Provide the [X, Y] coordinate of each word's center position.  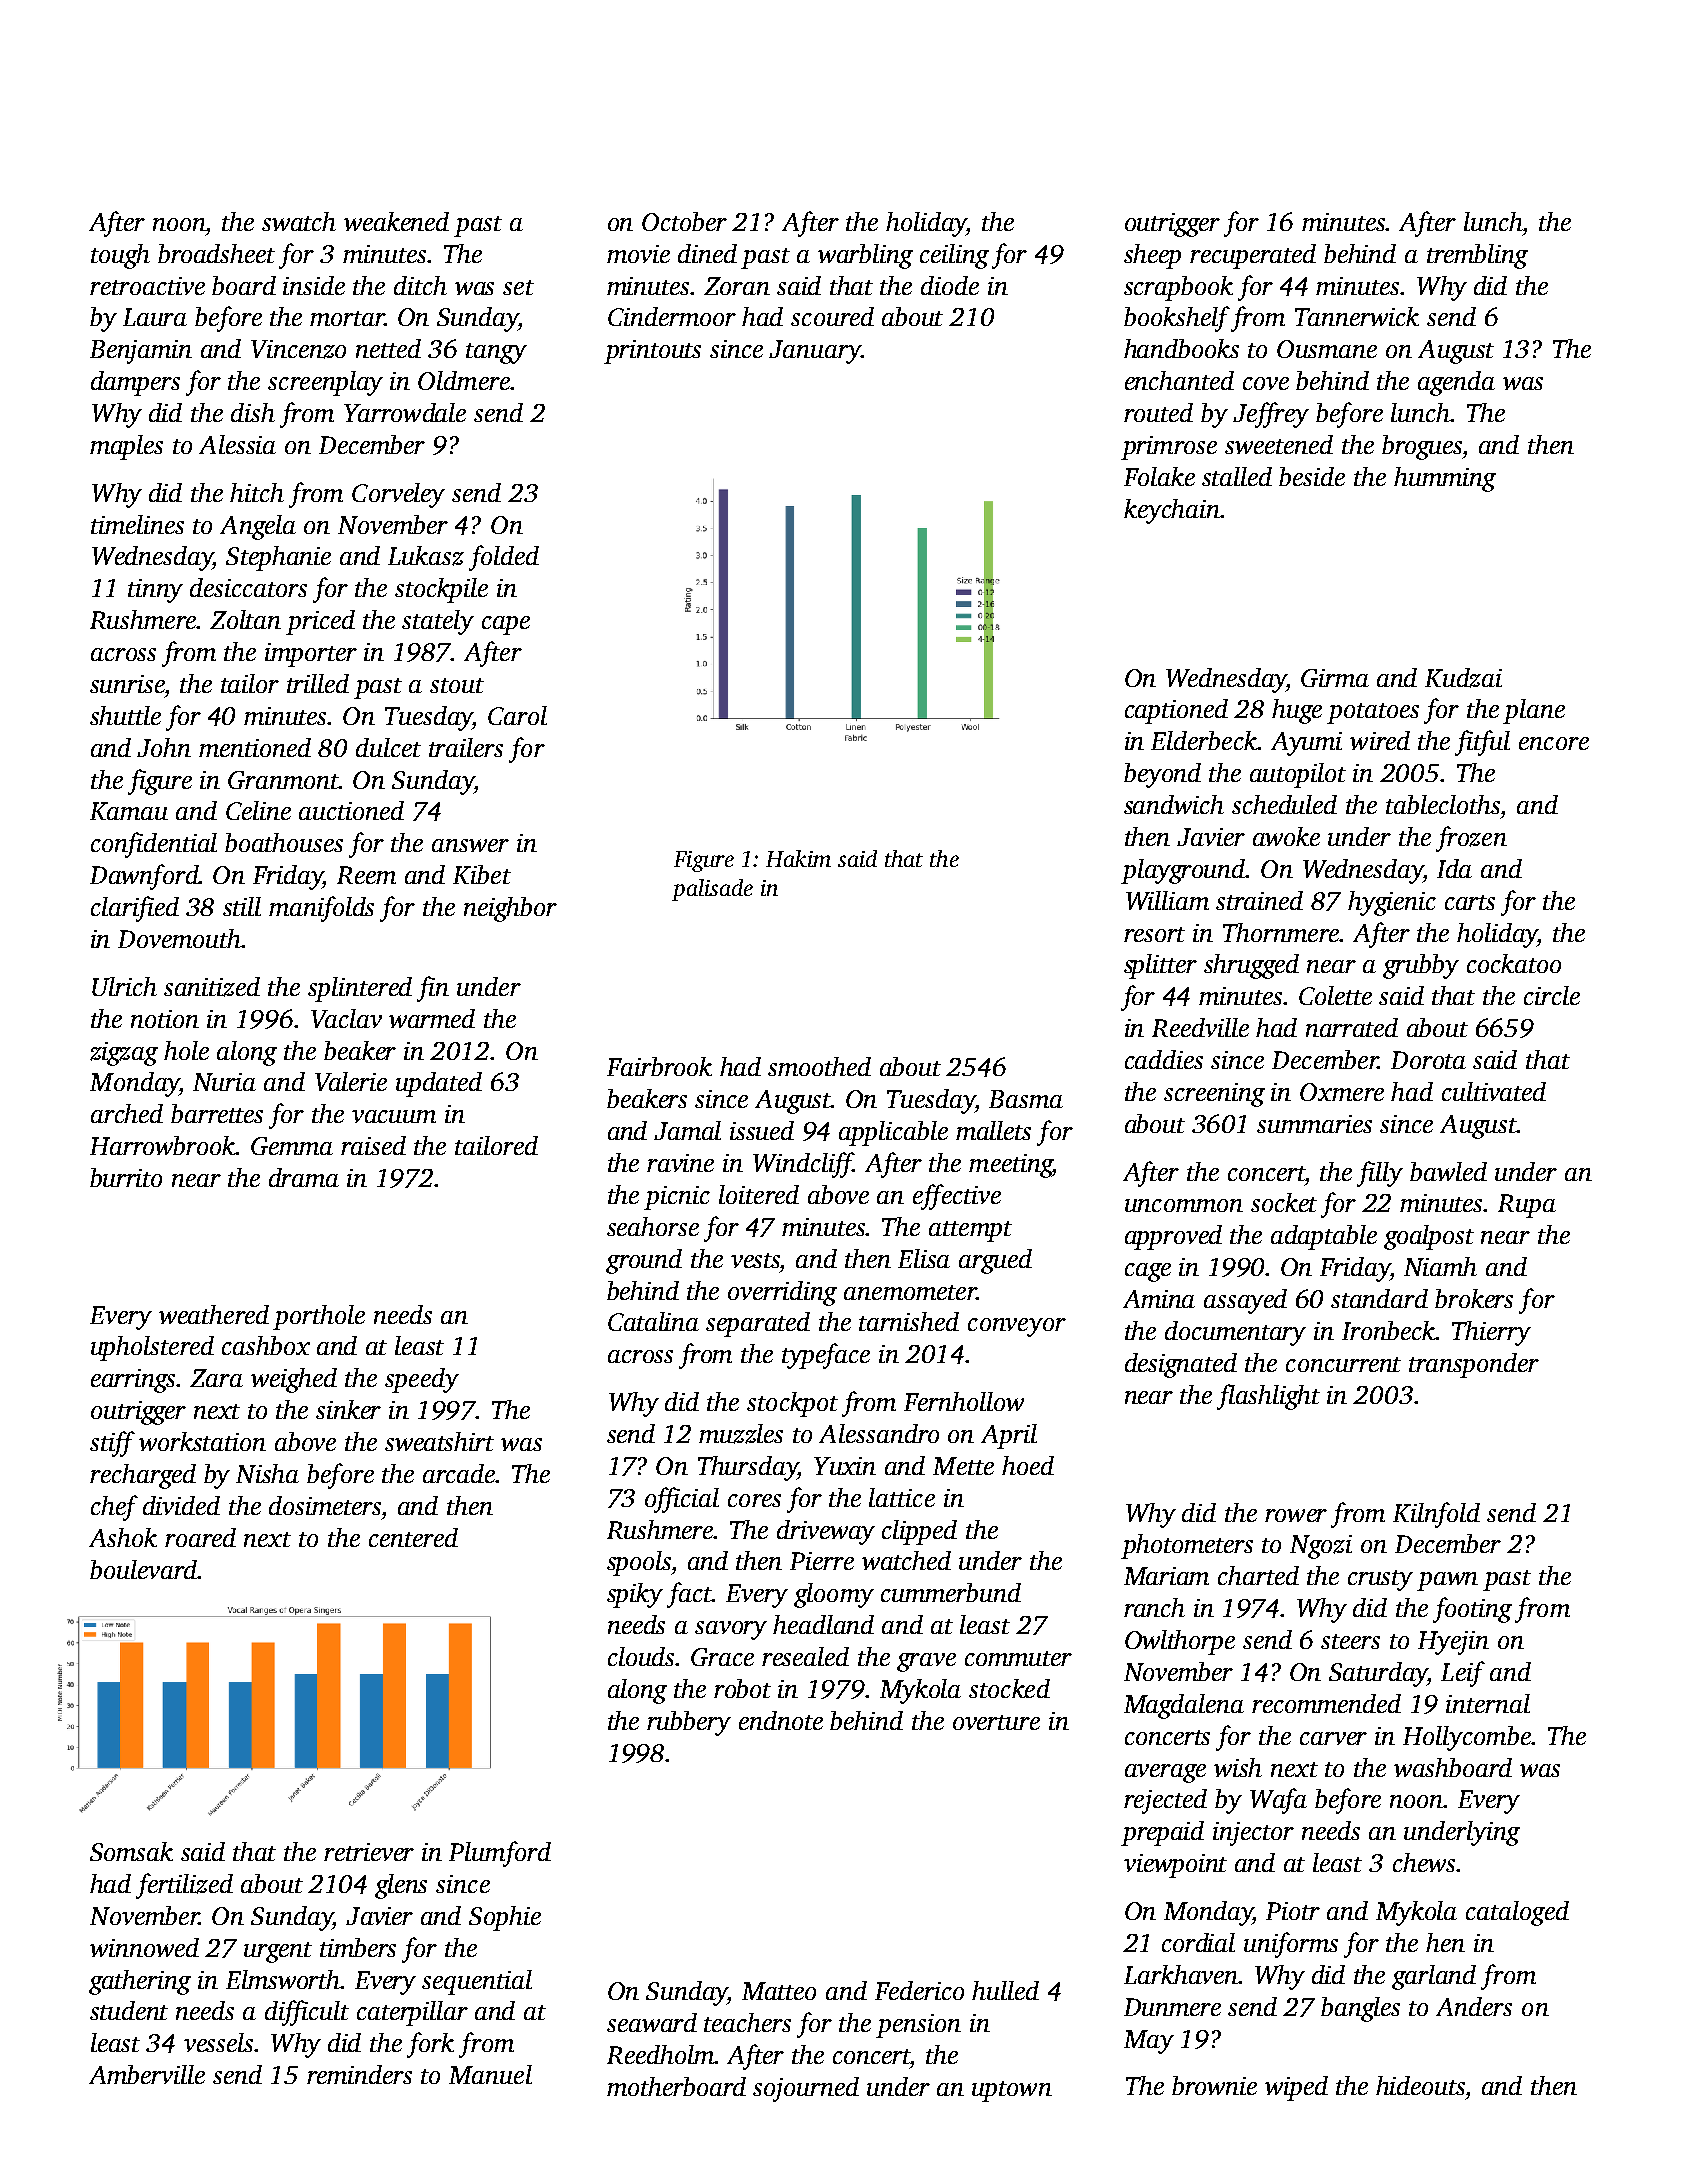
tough [120, 256]
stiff [112, 1444]
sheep [1152, 256]
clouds [642, 1656]
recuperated [1253, 256]
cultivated [1494, 1091]
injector [1253, 1834]
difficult [307, 2013]
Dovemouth [179, 938]
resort [1154, 934]
